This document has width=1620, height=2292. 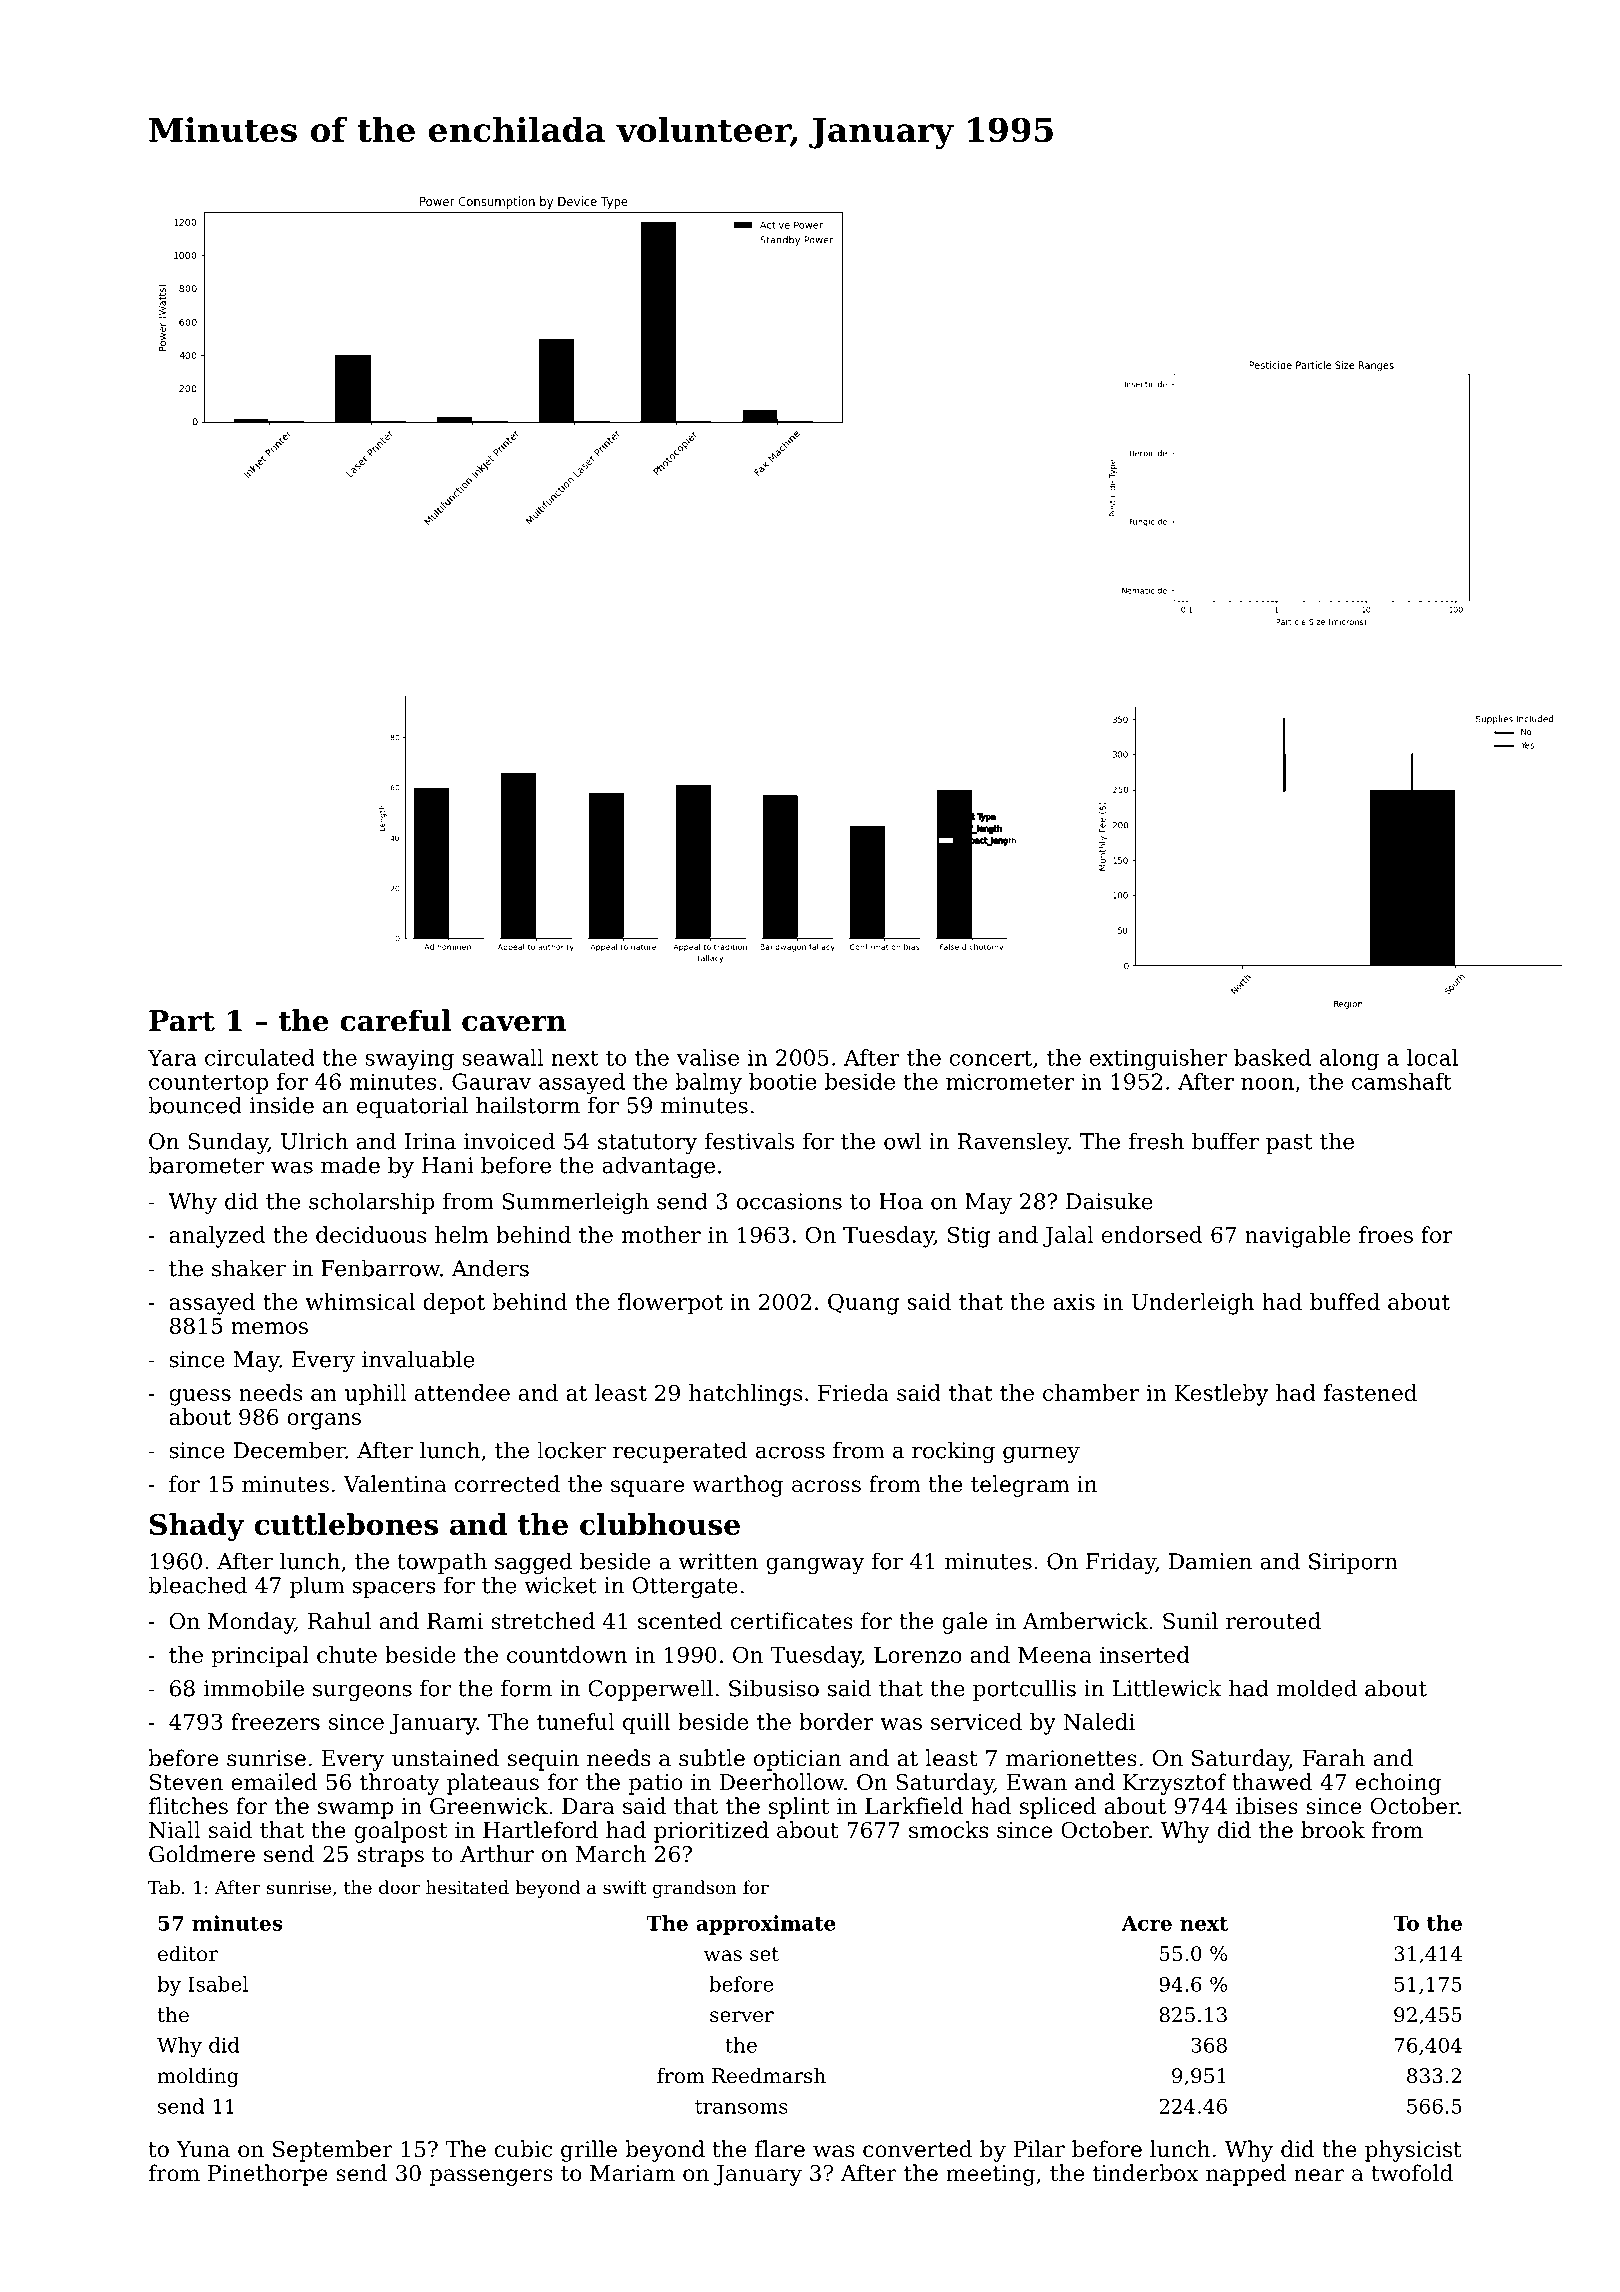 I want to click on careful, so click(x=395, y=1020).
